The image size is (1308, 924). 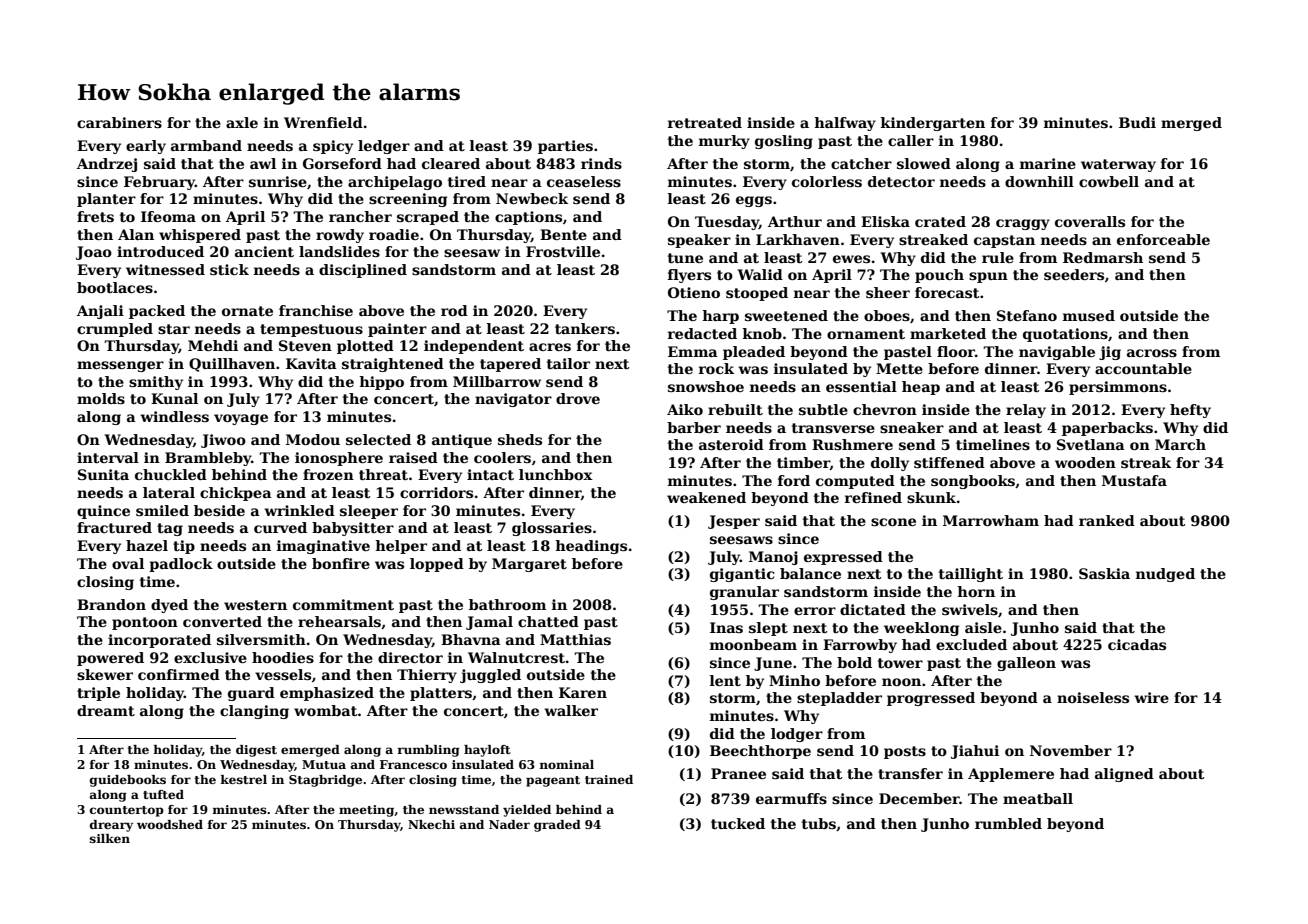 What do you see at coordinates (734, 522) in the screenshot?
I see `Jesper` at bounding box center [734, 522].
